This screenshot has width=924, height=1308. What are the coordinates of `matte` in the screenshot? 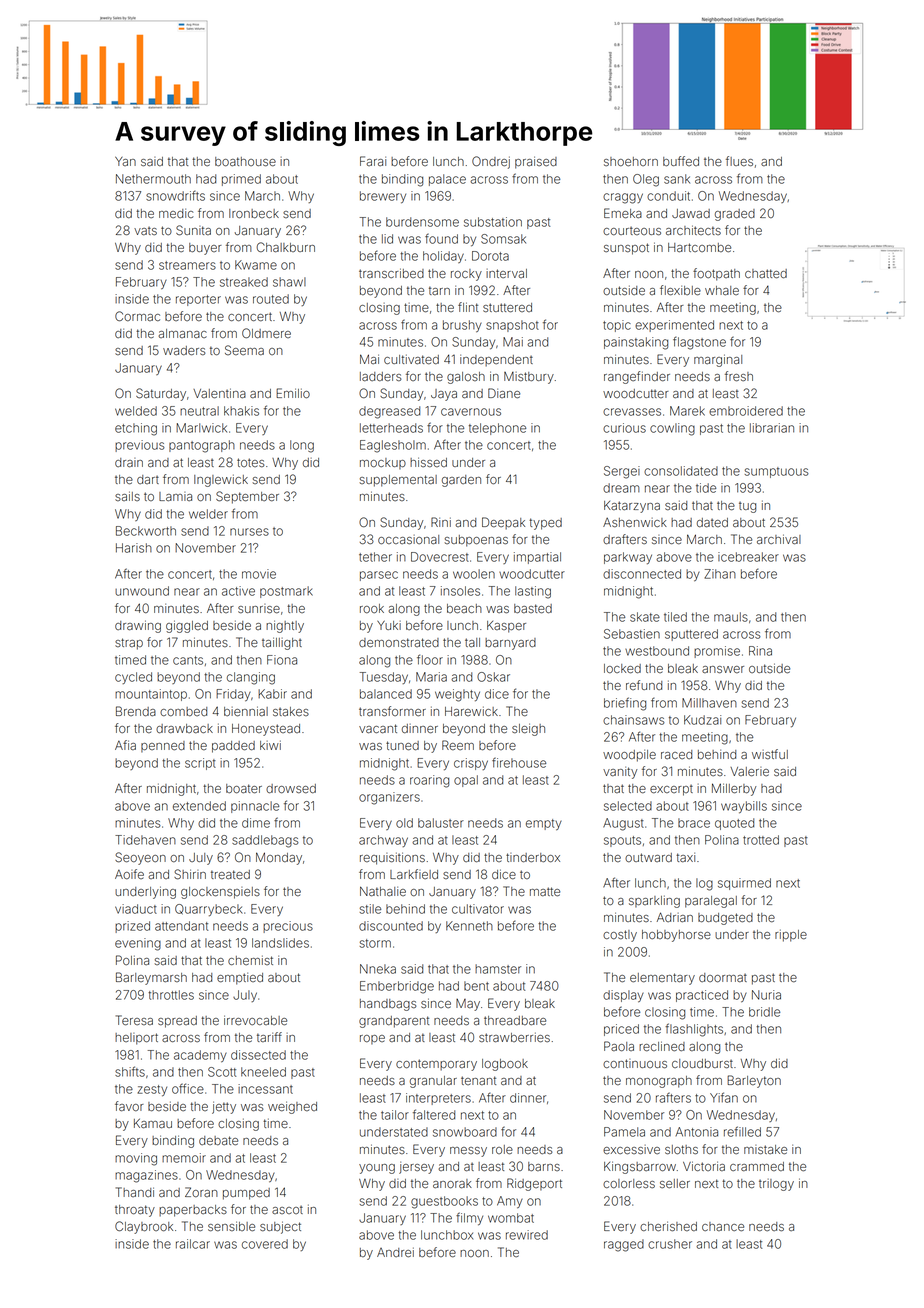 It's located at (545, 891).
